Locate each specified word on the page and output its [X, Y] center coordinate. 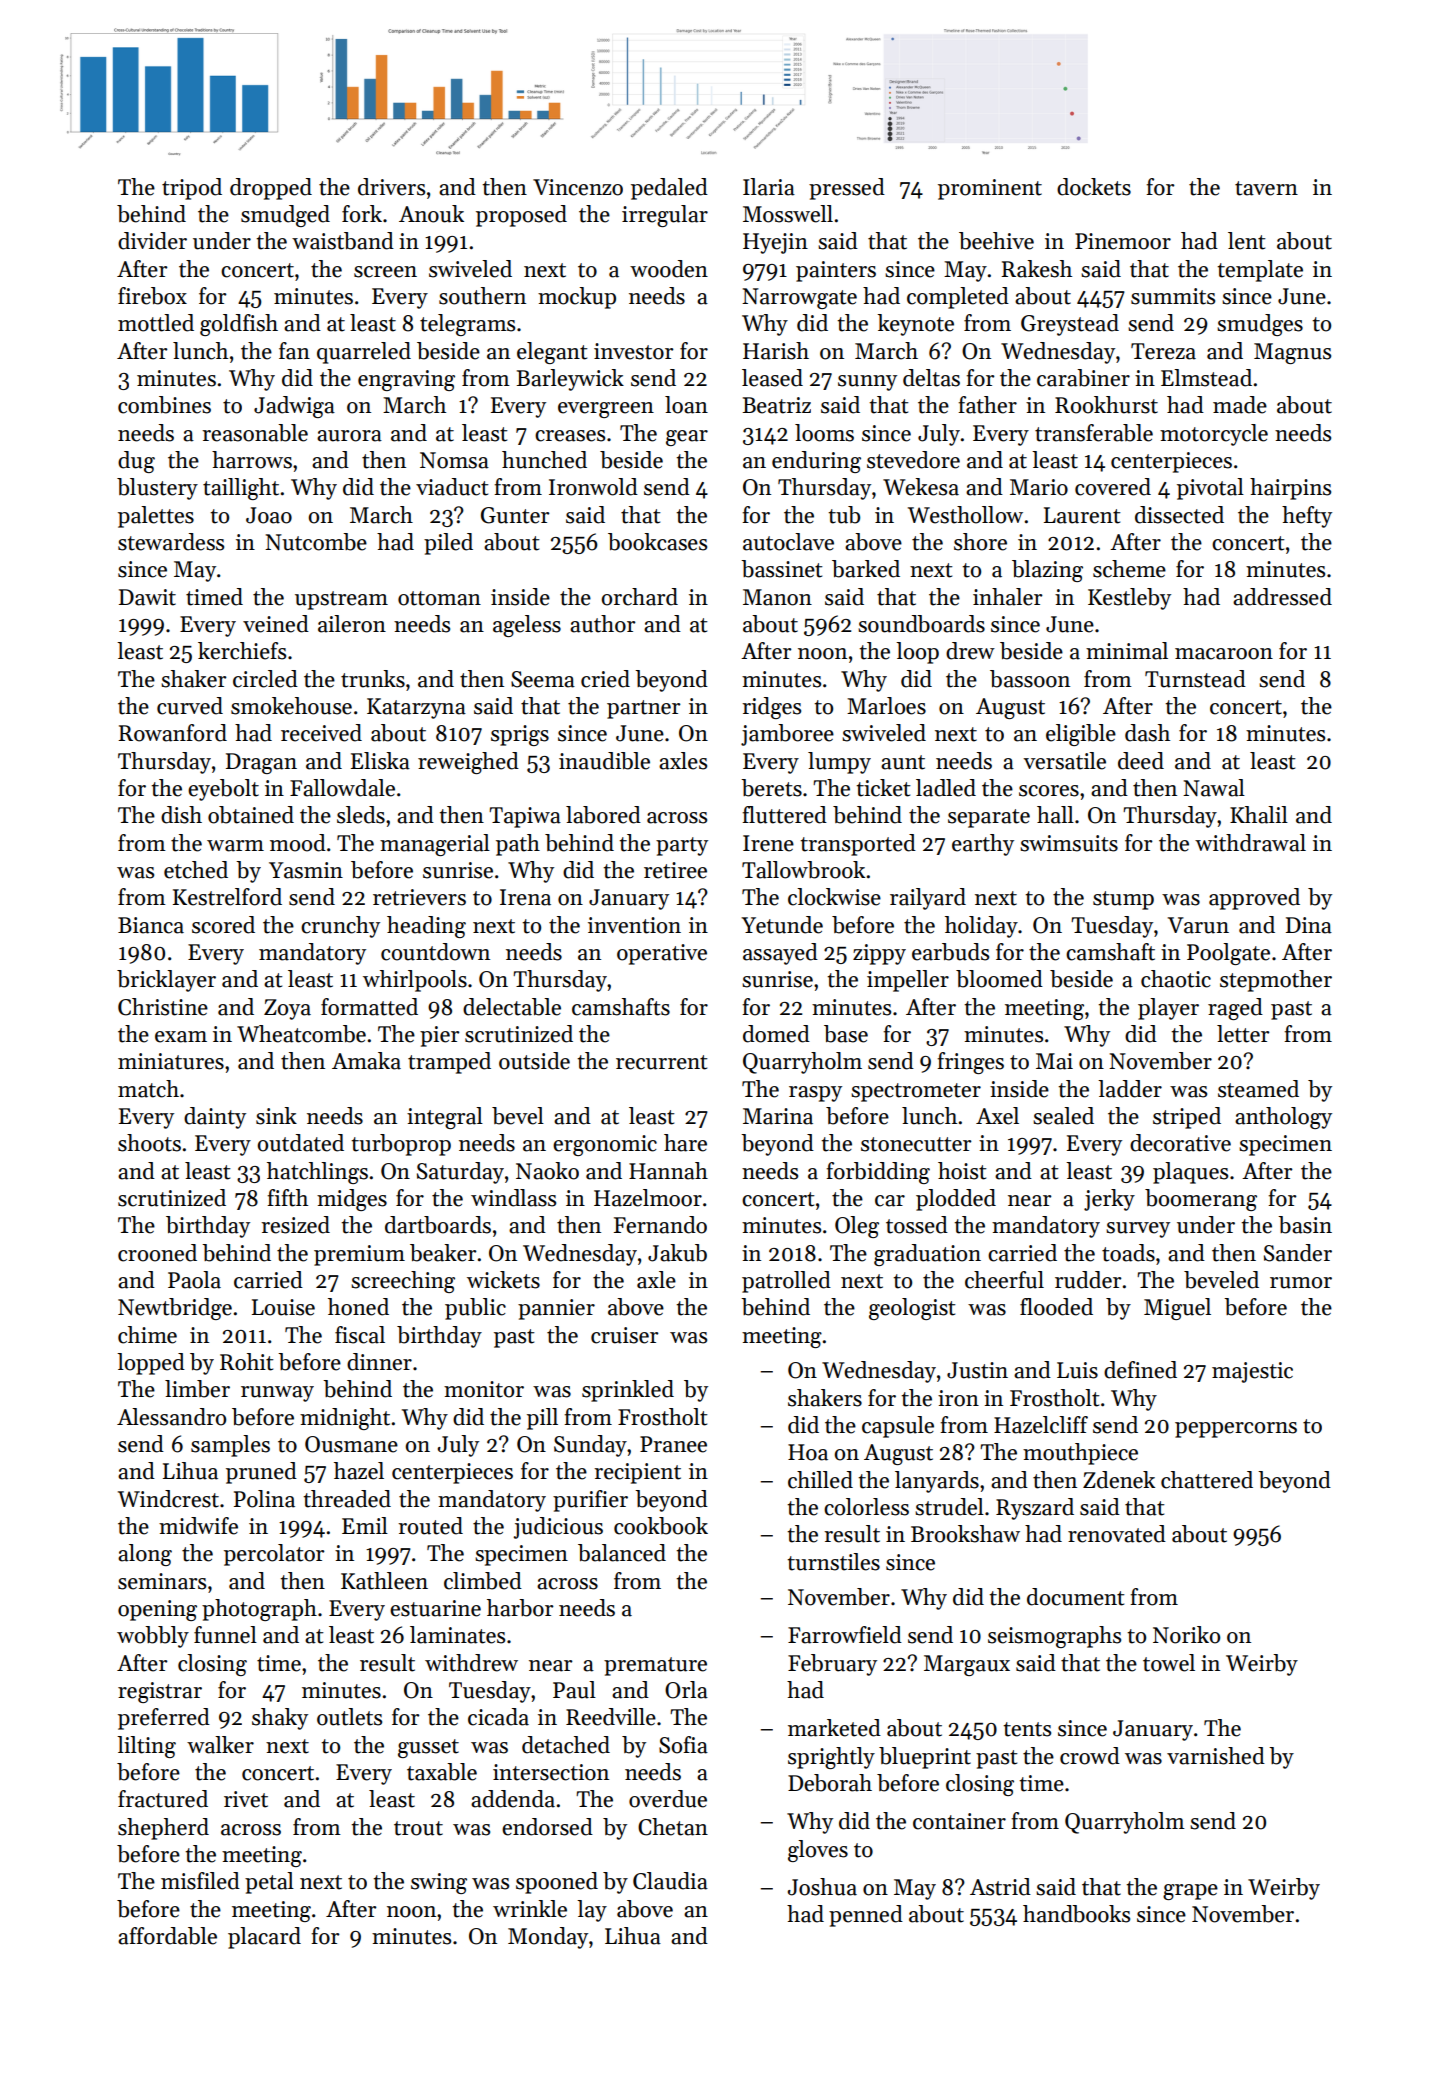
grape [1190, 1892]
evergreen [606, 410]
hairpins [1290, 489]
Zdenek [1119, 1480]
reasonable [255, 433]
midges [352, 1200]
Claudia [670, 1881]
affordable [167, 1936]
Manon [777, 597]
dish [181, 815]
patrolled [786, 1282]
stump [1123, 900]
